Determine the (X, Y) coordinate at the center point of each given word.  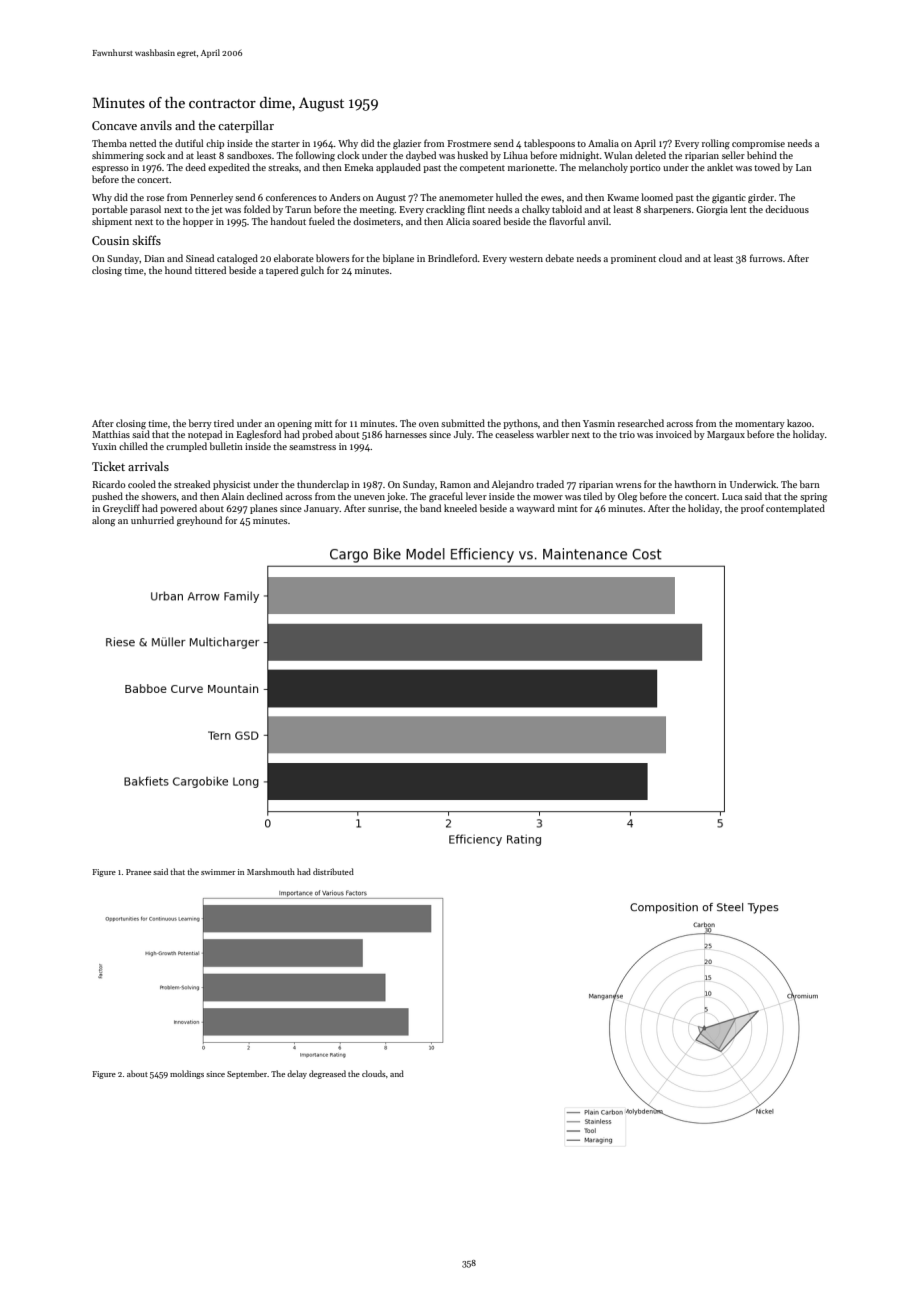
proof (752, 509)
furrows (766, 258)
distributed (333, 871)
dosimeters (376, 221)
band (430, 508)
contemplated (795, 509)
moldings (187, 1074)
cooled (142, 484)
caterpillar (246, 126)
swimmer (218, 872)
